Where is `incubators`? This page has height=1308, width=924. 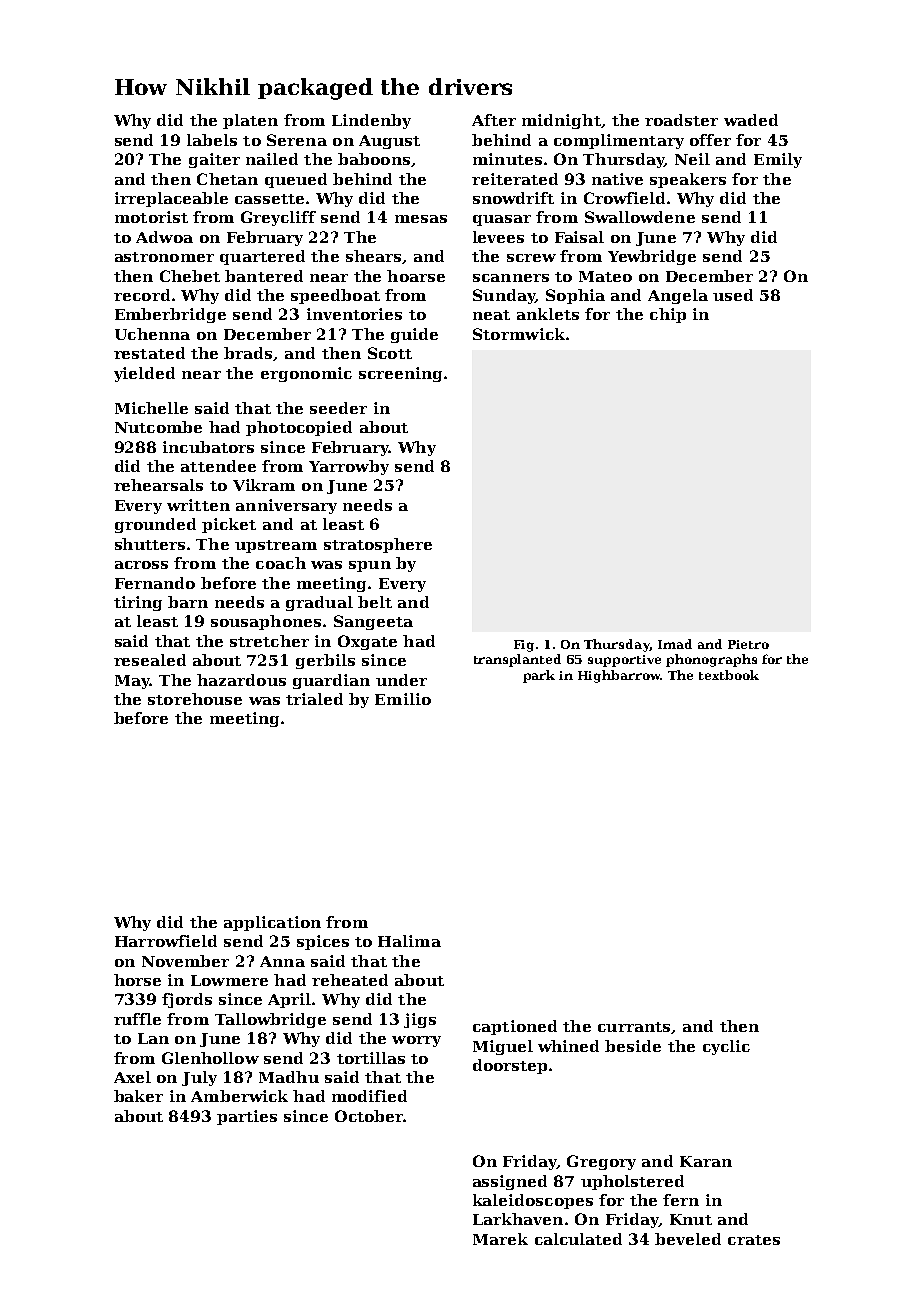
incubators is located at coordinates (208, 447).
